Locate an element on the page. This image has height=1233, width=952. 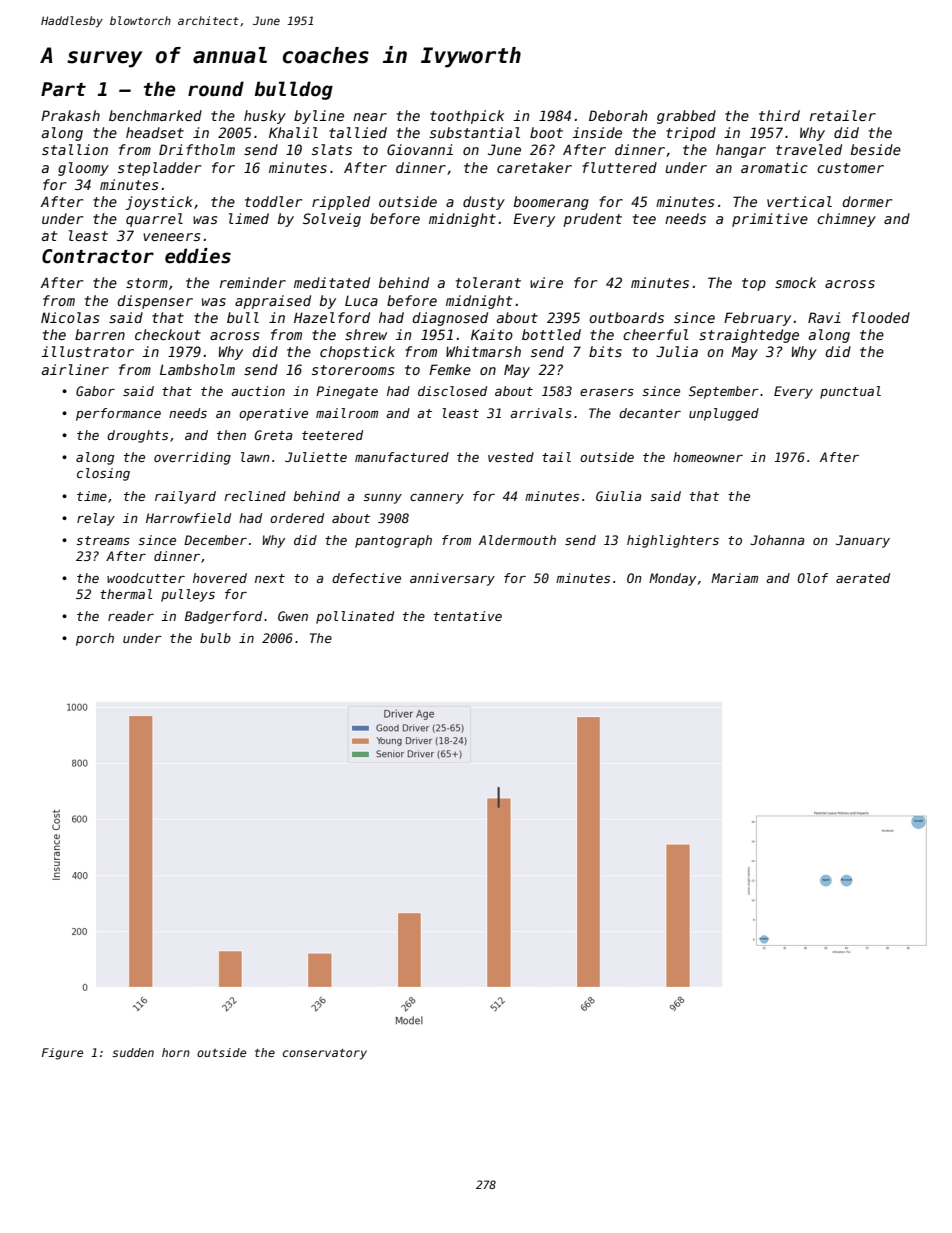
Mariam is located at coordinates (734, 578).
